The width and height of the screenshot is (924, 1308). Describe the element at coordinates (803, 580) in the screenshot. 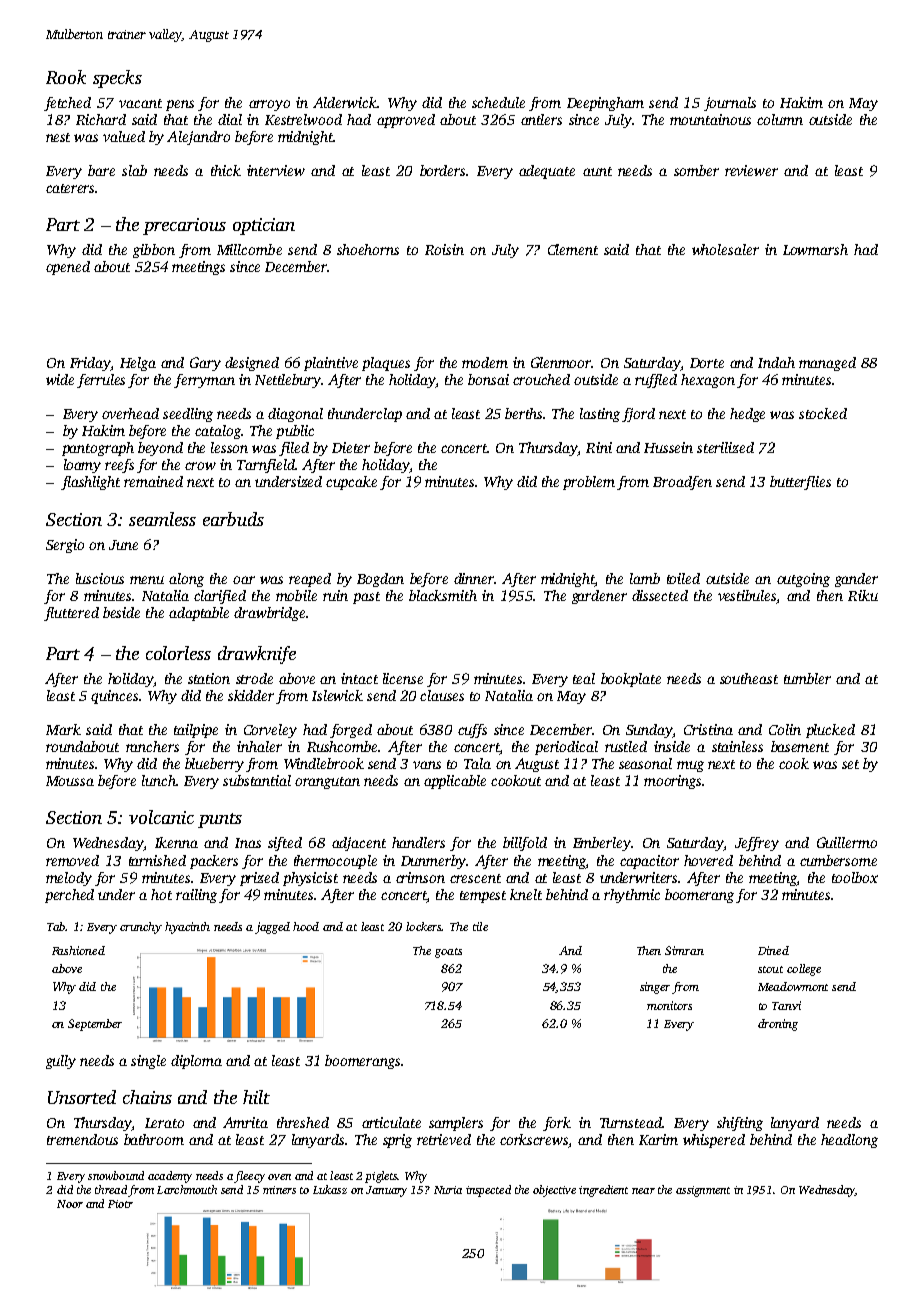

I see `outgoing` at that location.
